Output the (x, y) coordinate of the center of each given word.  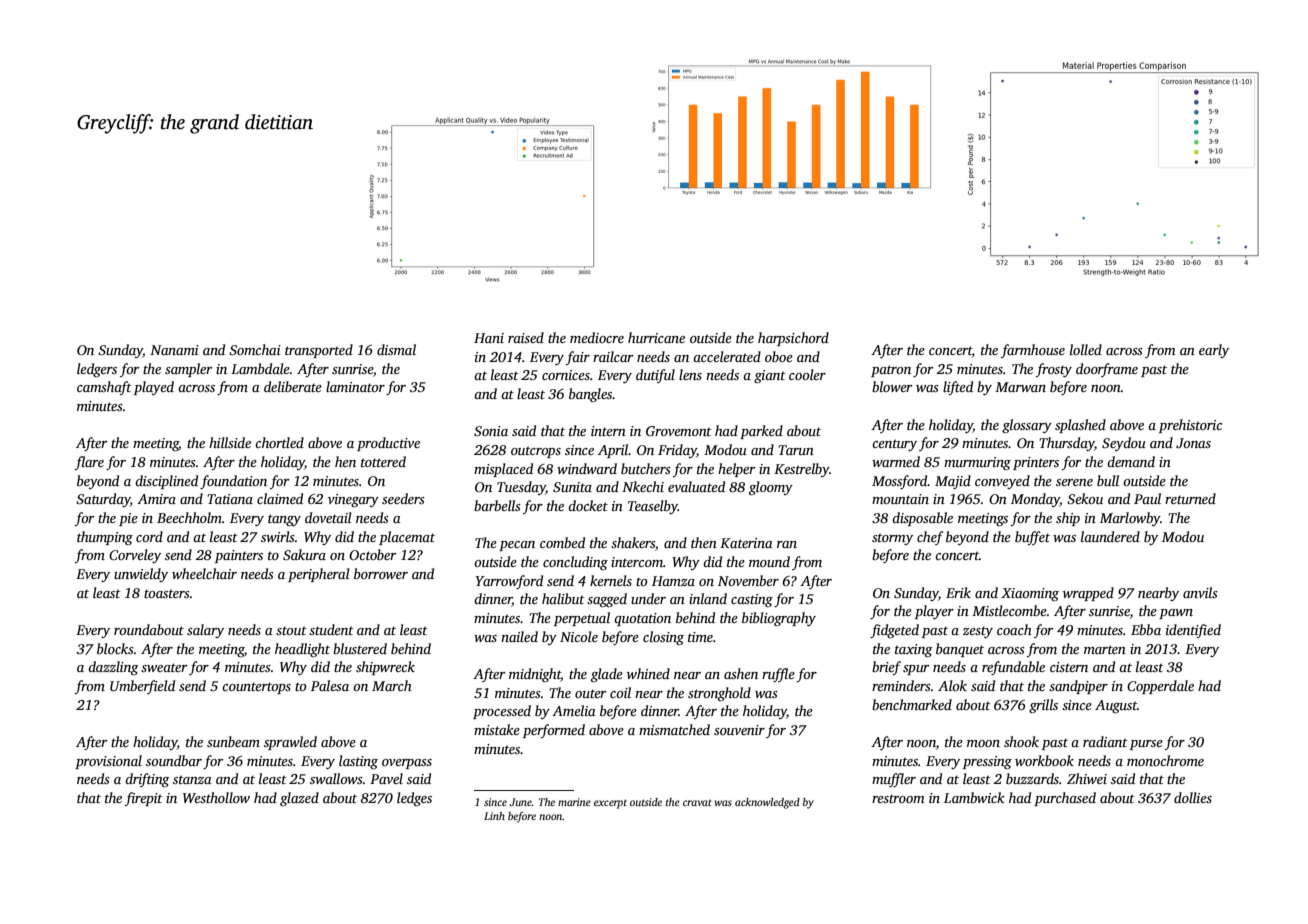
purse (1146, 745)
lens (690, 374)
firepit (144, 799)
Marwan (1020, 387)
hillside (230, 442)
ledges (414, 799)
